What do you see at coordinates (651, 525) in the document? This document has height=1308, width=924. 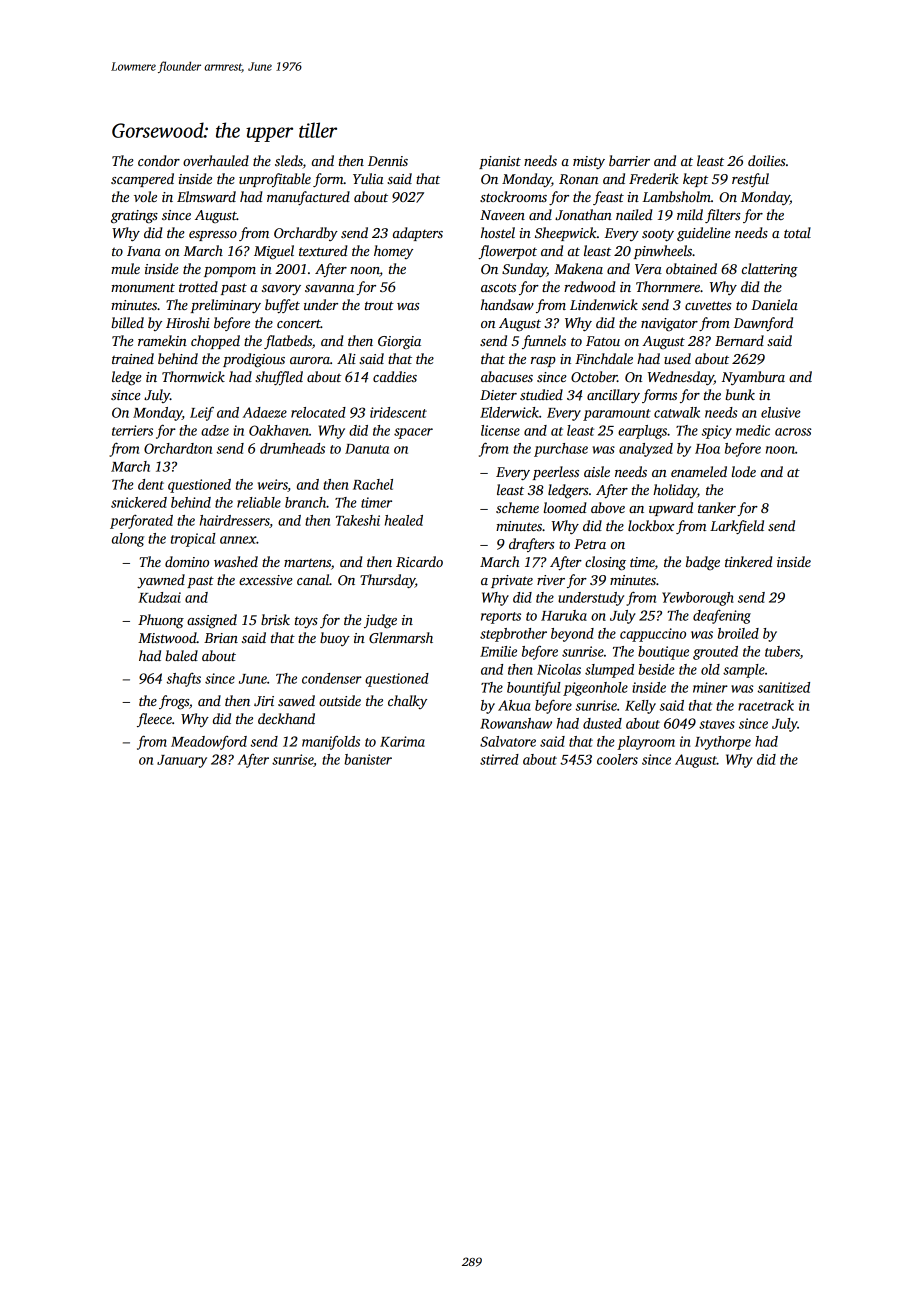 I see `lockbox` at bounding box center [651, 525].
